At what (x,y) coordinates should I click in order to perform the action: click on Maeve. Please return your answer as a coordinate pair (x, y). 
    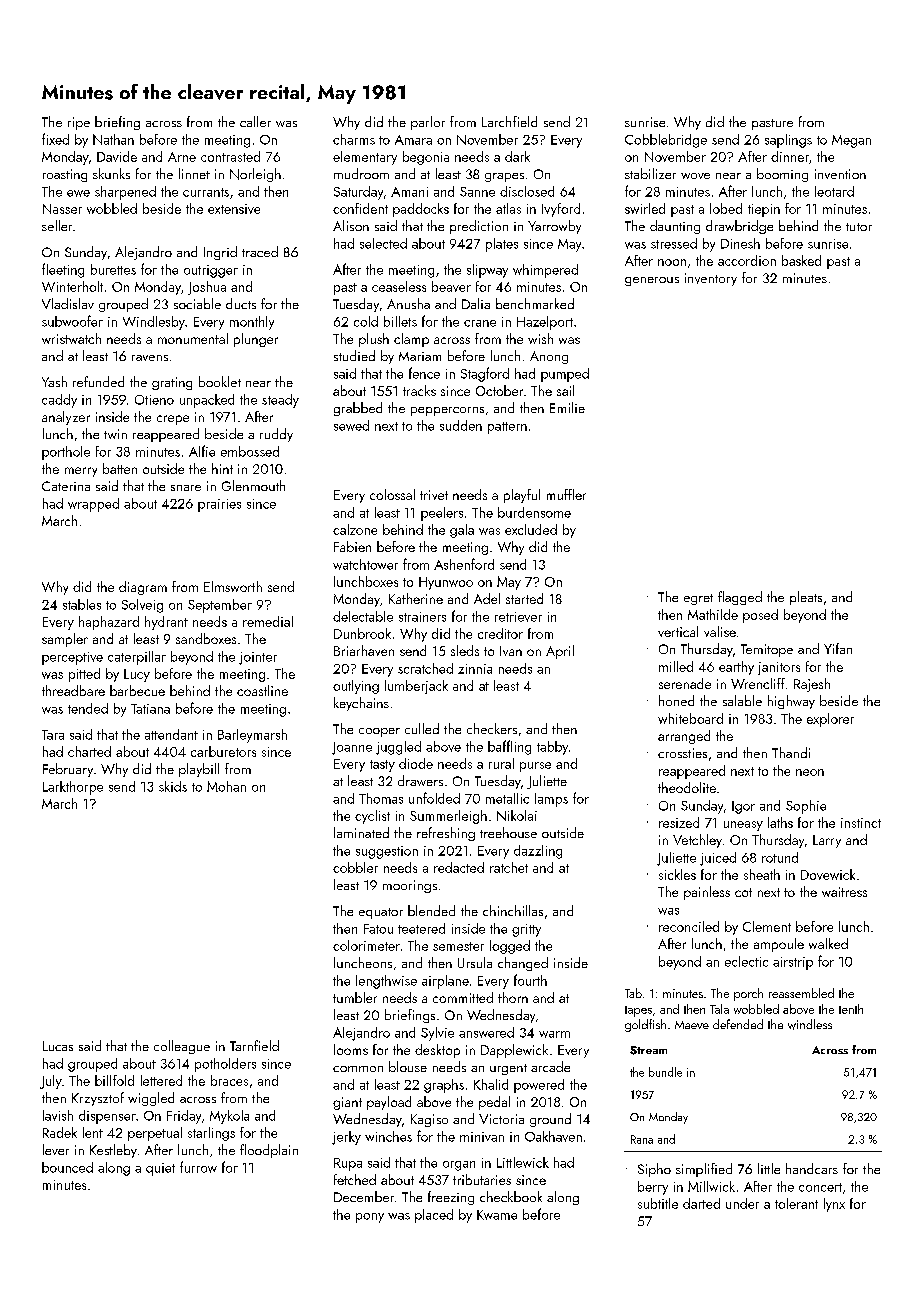
    Looking at the image, I should click on (692, 1025).
